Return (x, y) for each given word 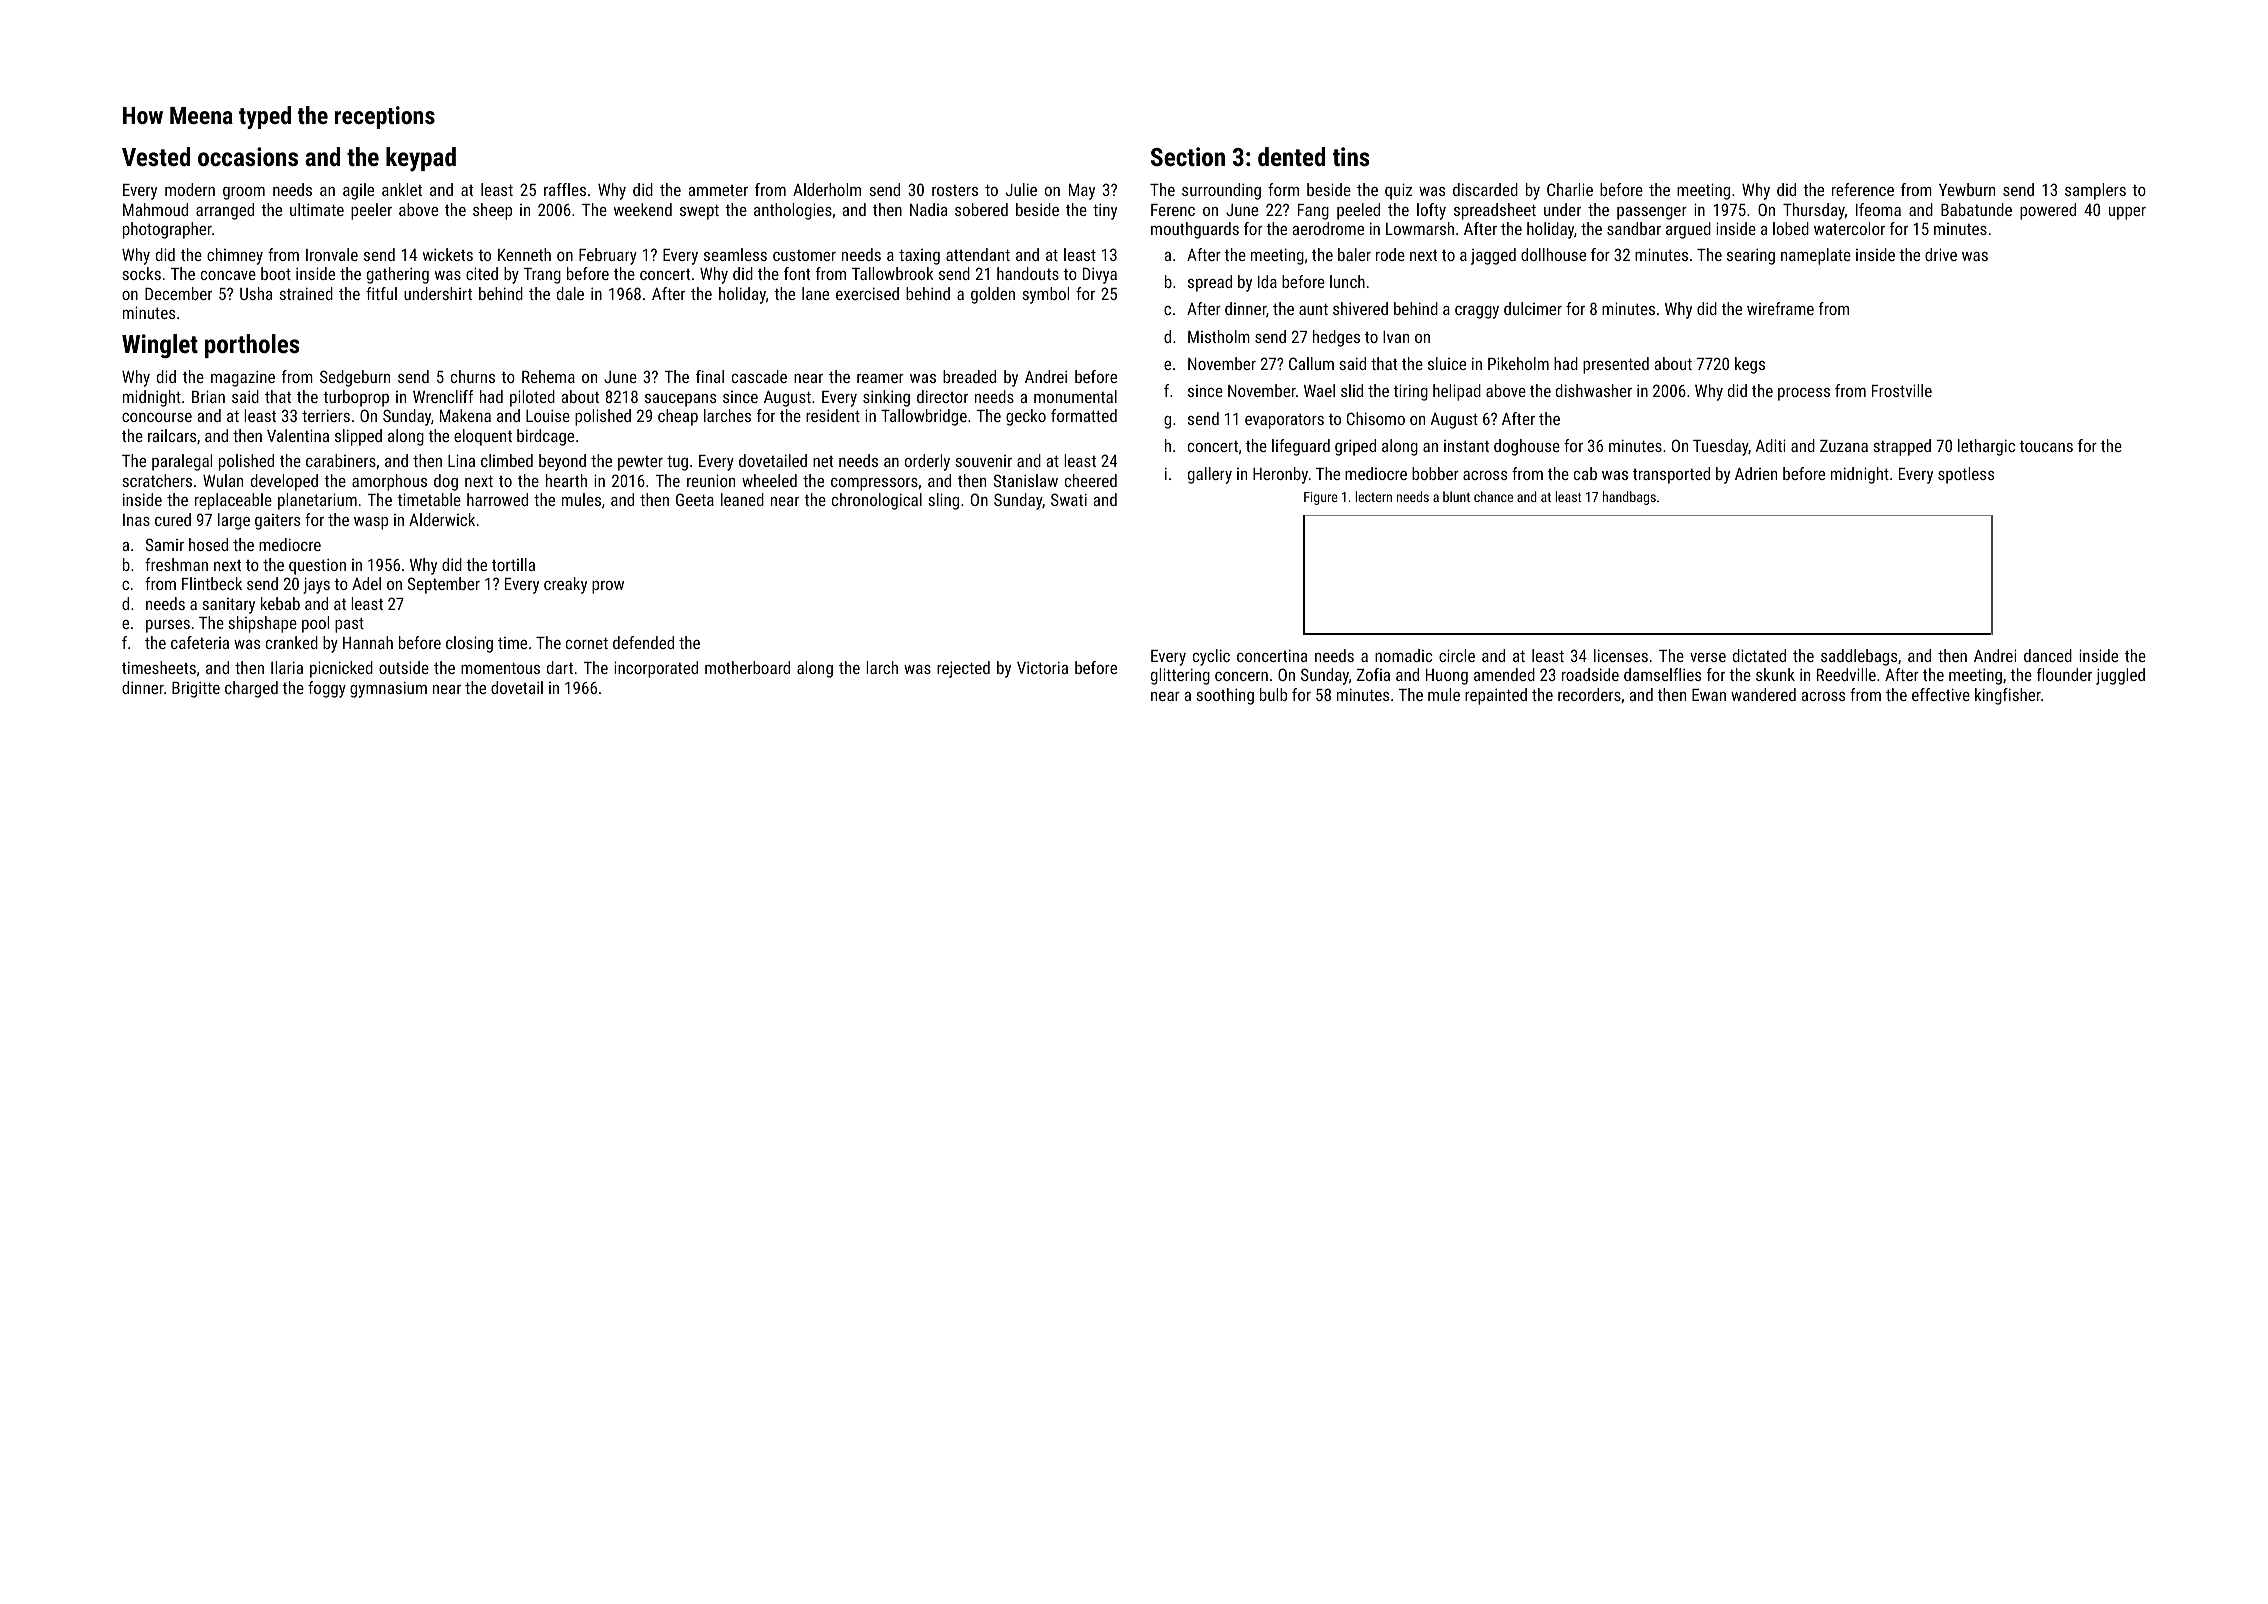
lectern (1373, 496)
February (608, 256)
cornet (587, 643)
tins (1351, 156)
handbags (1629, 498)
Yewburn (1967, 189)
